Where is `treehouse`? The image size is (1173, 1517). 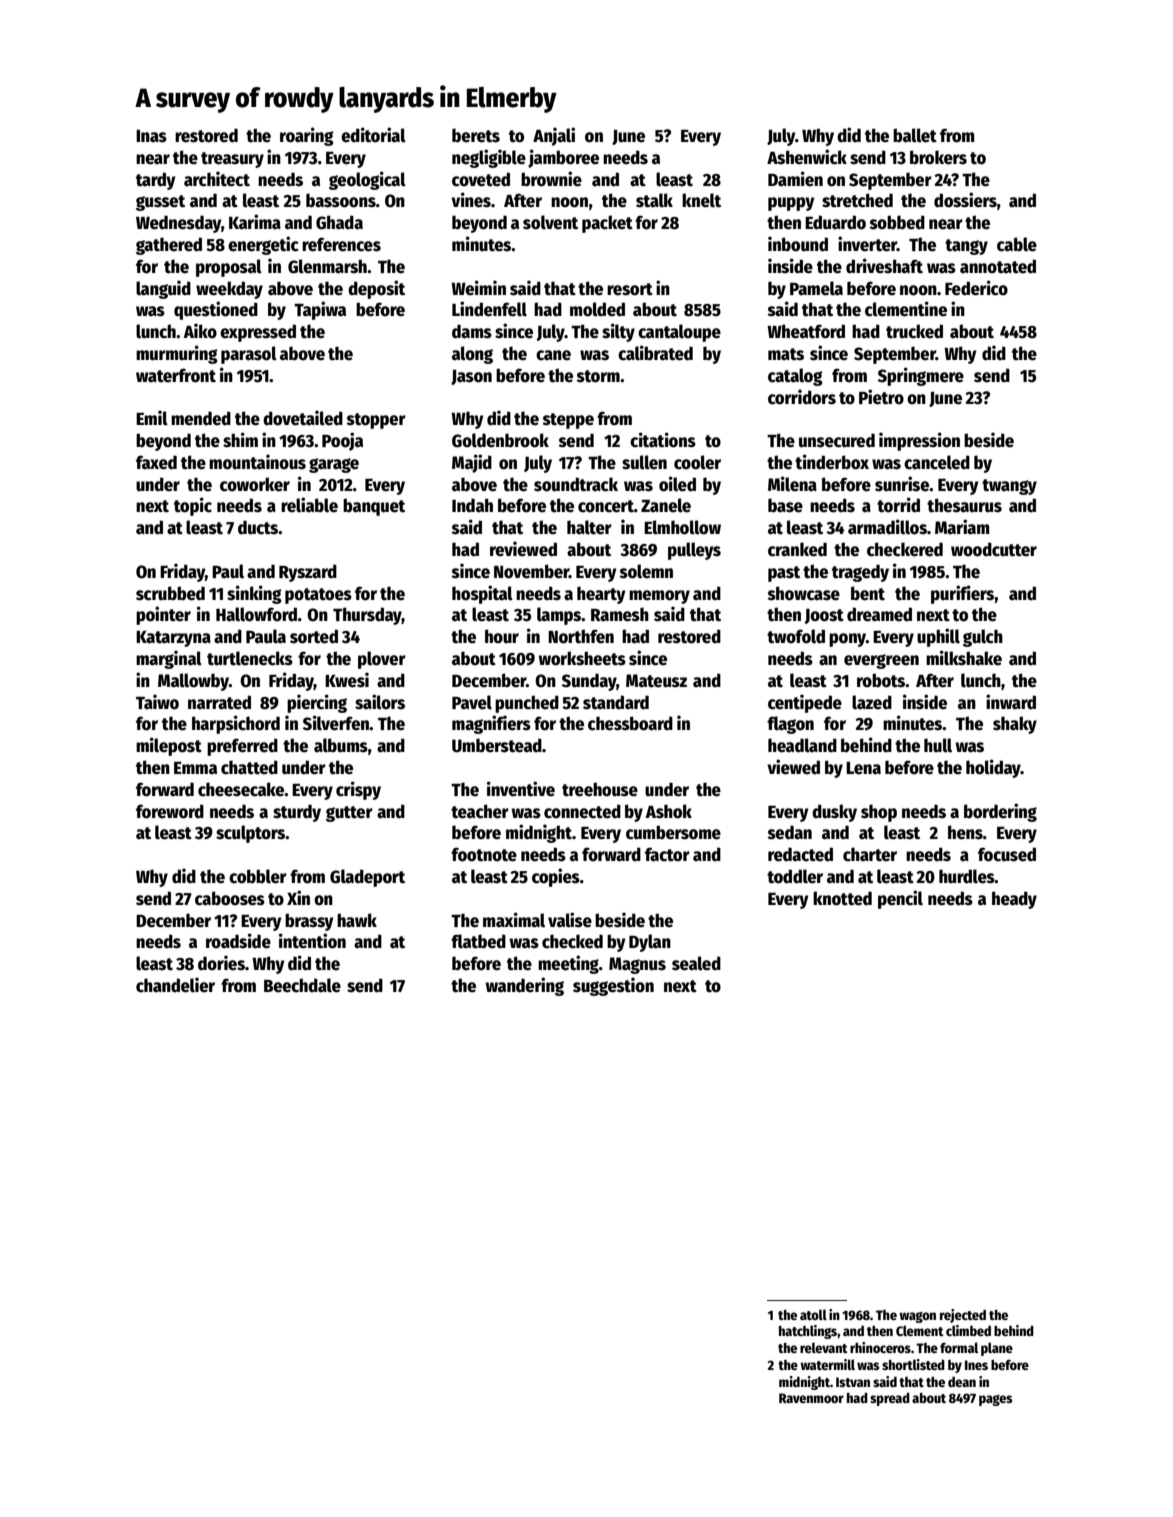
treehouse is located at coordinates (600, 789).
